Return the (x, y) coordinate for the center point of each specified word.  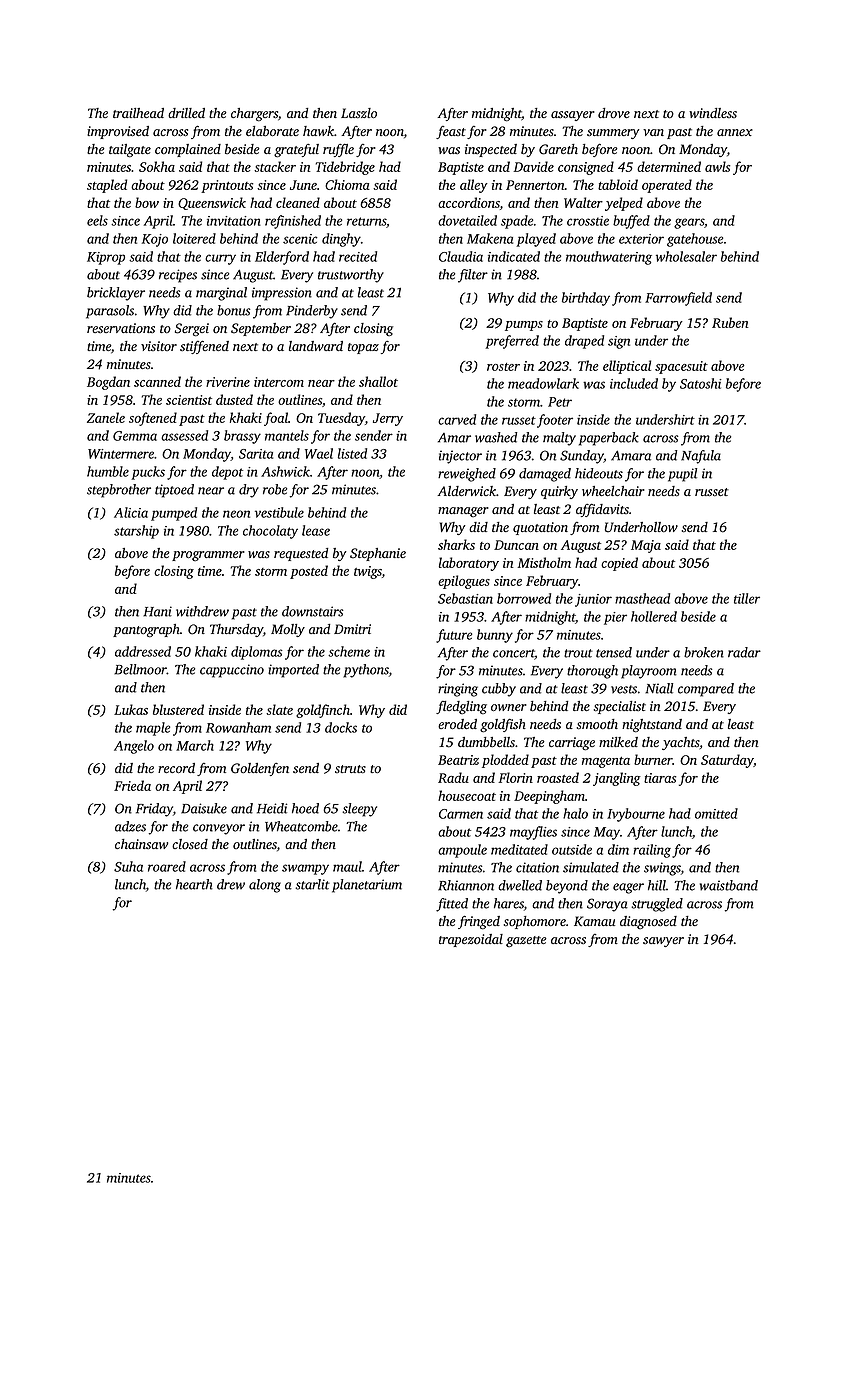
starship (136, 532)
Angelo (134, 747)
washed (496, 437)
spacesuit (681, 367)
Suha (128, 866)
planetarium (367, 886)
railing (652, 851)
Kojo (155, 240)
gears (689, 223)
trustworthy (351, 276)
